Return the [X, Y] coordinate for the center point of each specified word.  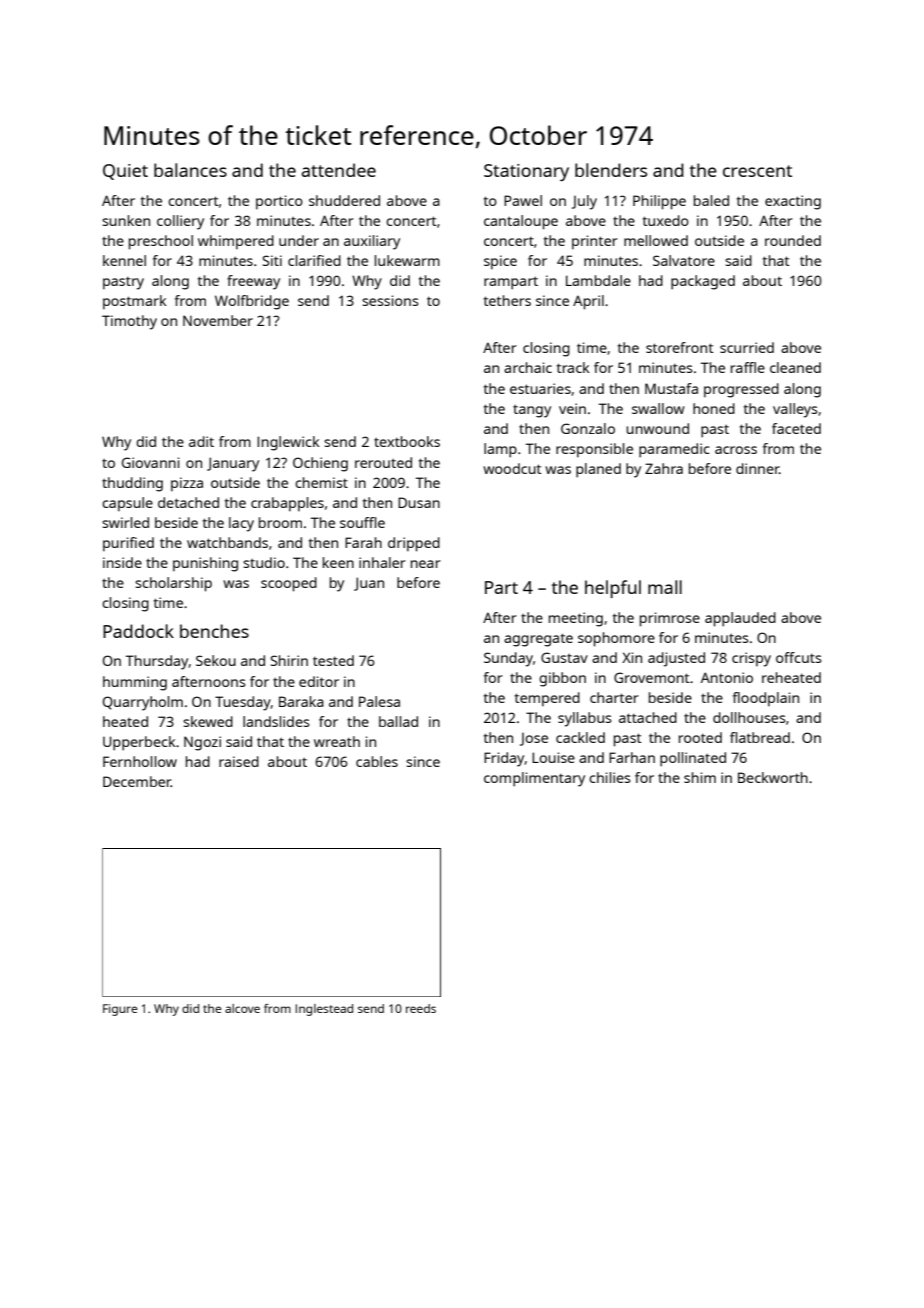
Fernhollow [140, 761]
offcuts [799, 657]
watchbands [227, 542]
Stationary [526, 172]
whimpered [236, 242]
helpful [613, 589]
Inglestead [324, 1010]
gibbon [562, 679]
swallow [658, 408]
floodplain [766, 699]
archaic [528, 367]
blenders [611, 170]
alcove [242, 1008]
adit [201, 441]
